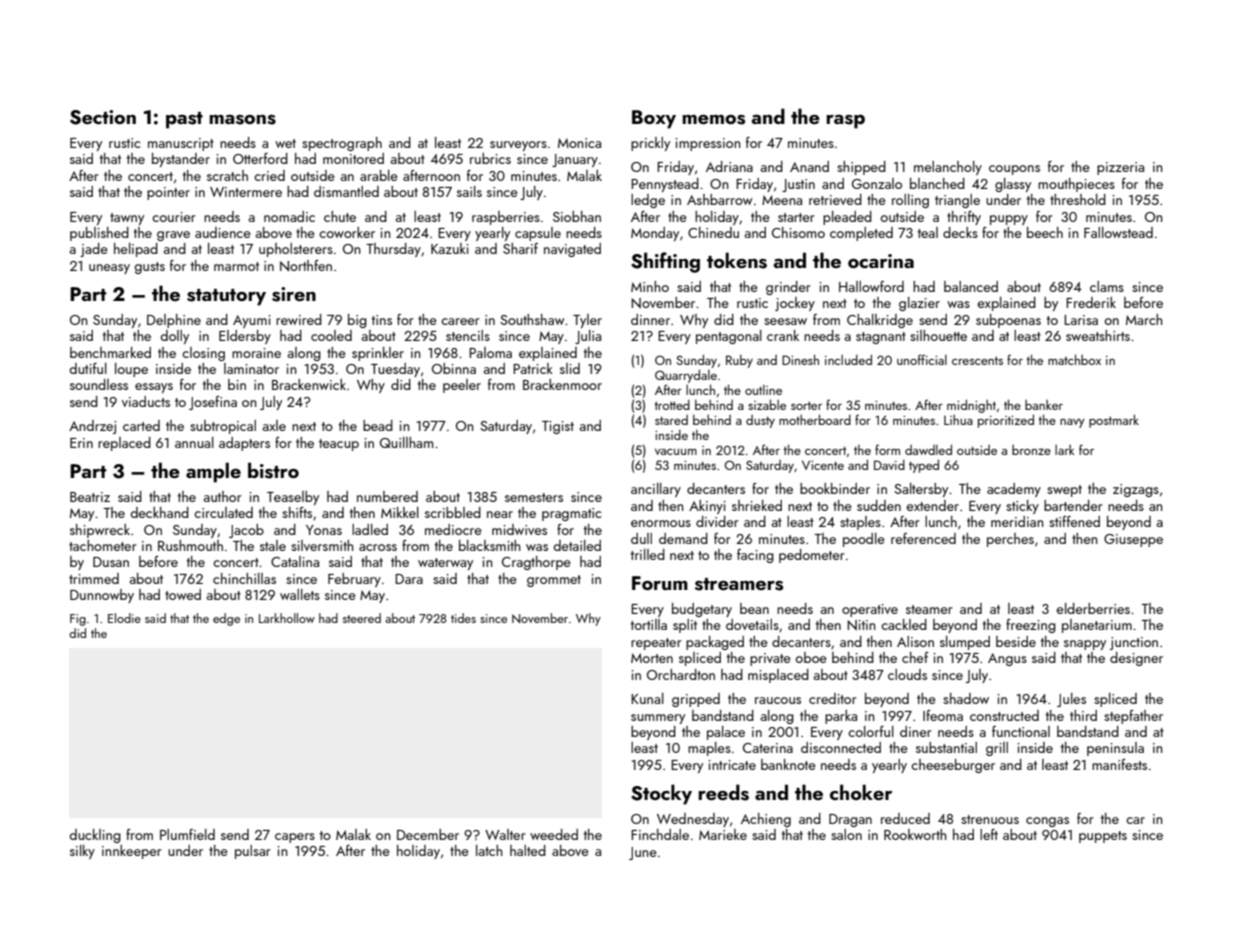  I want to click on prioritized, so click(1006, 421).
